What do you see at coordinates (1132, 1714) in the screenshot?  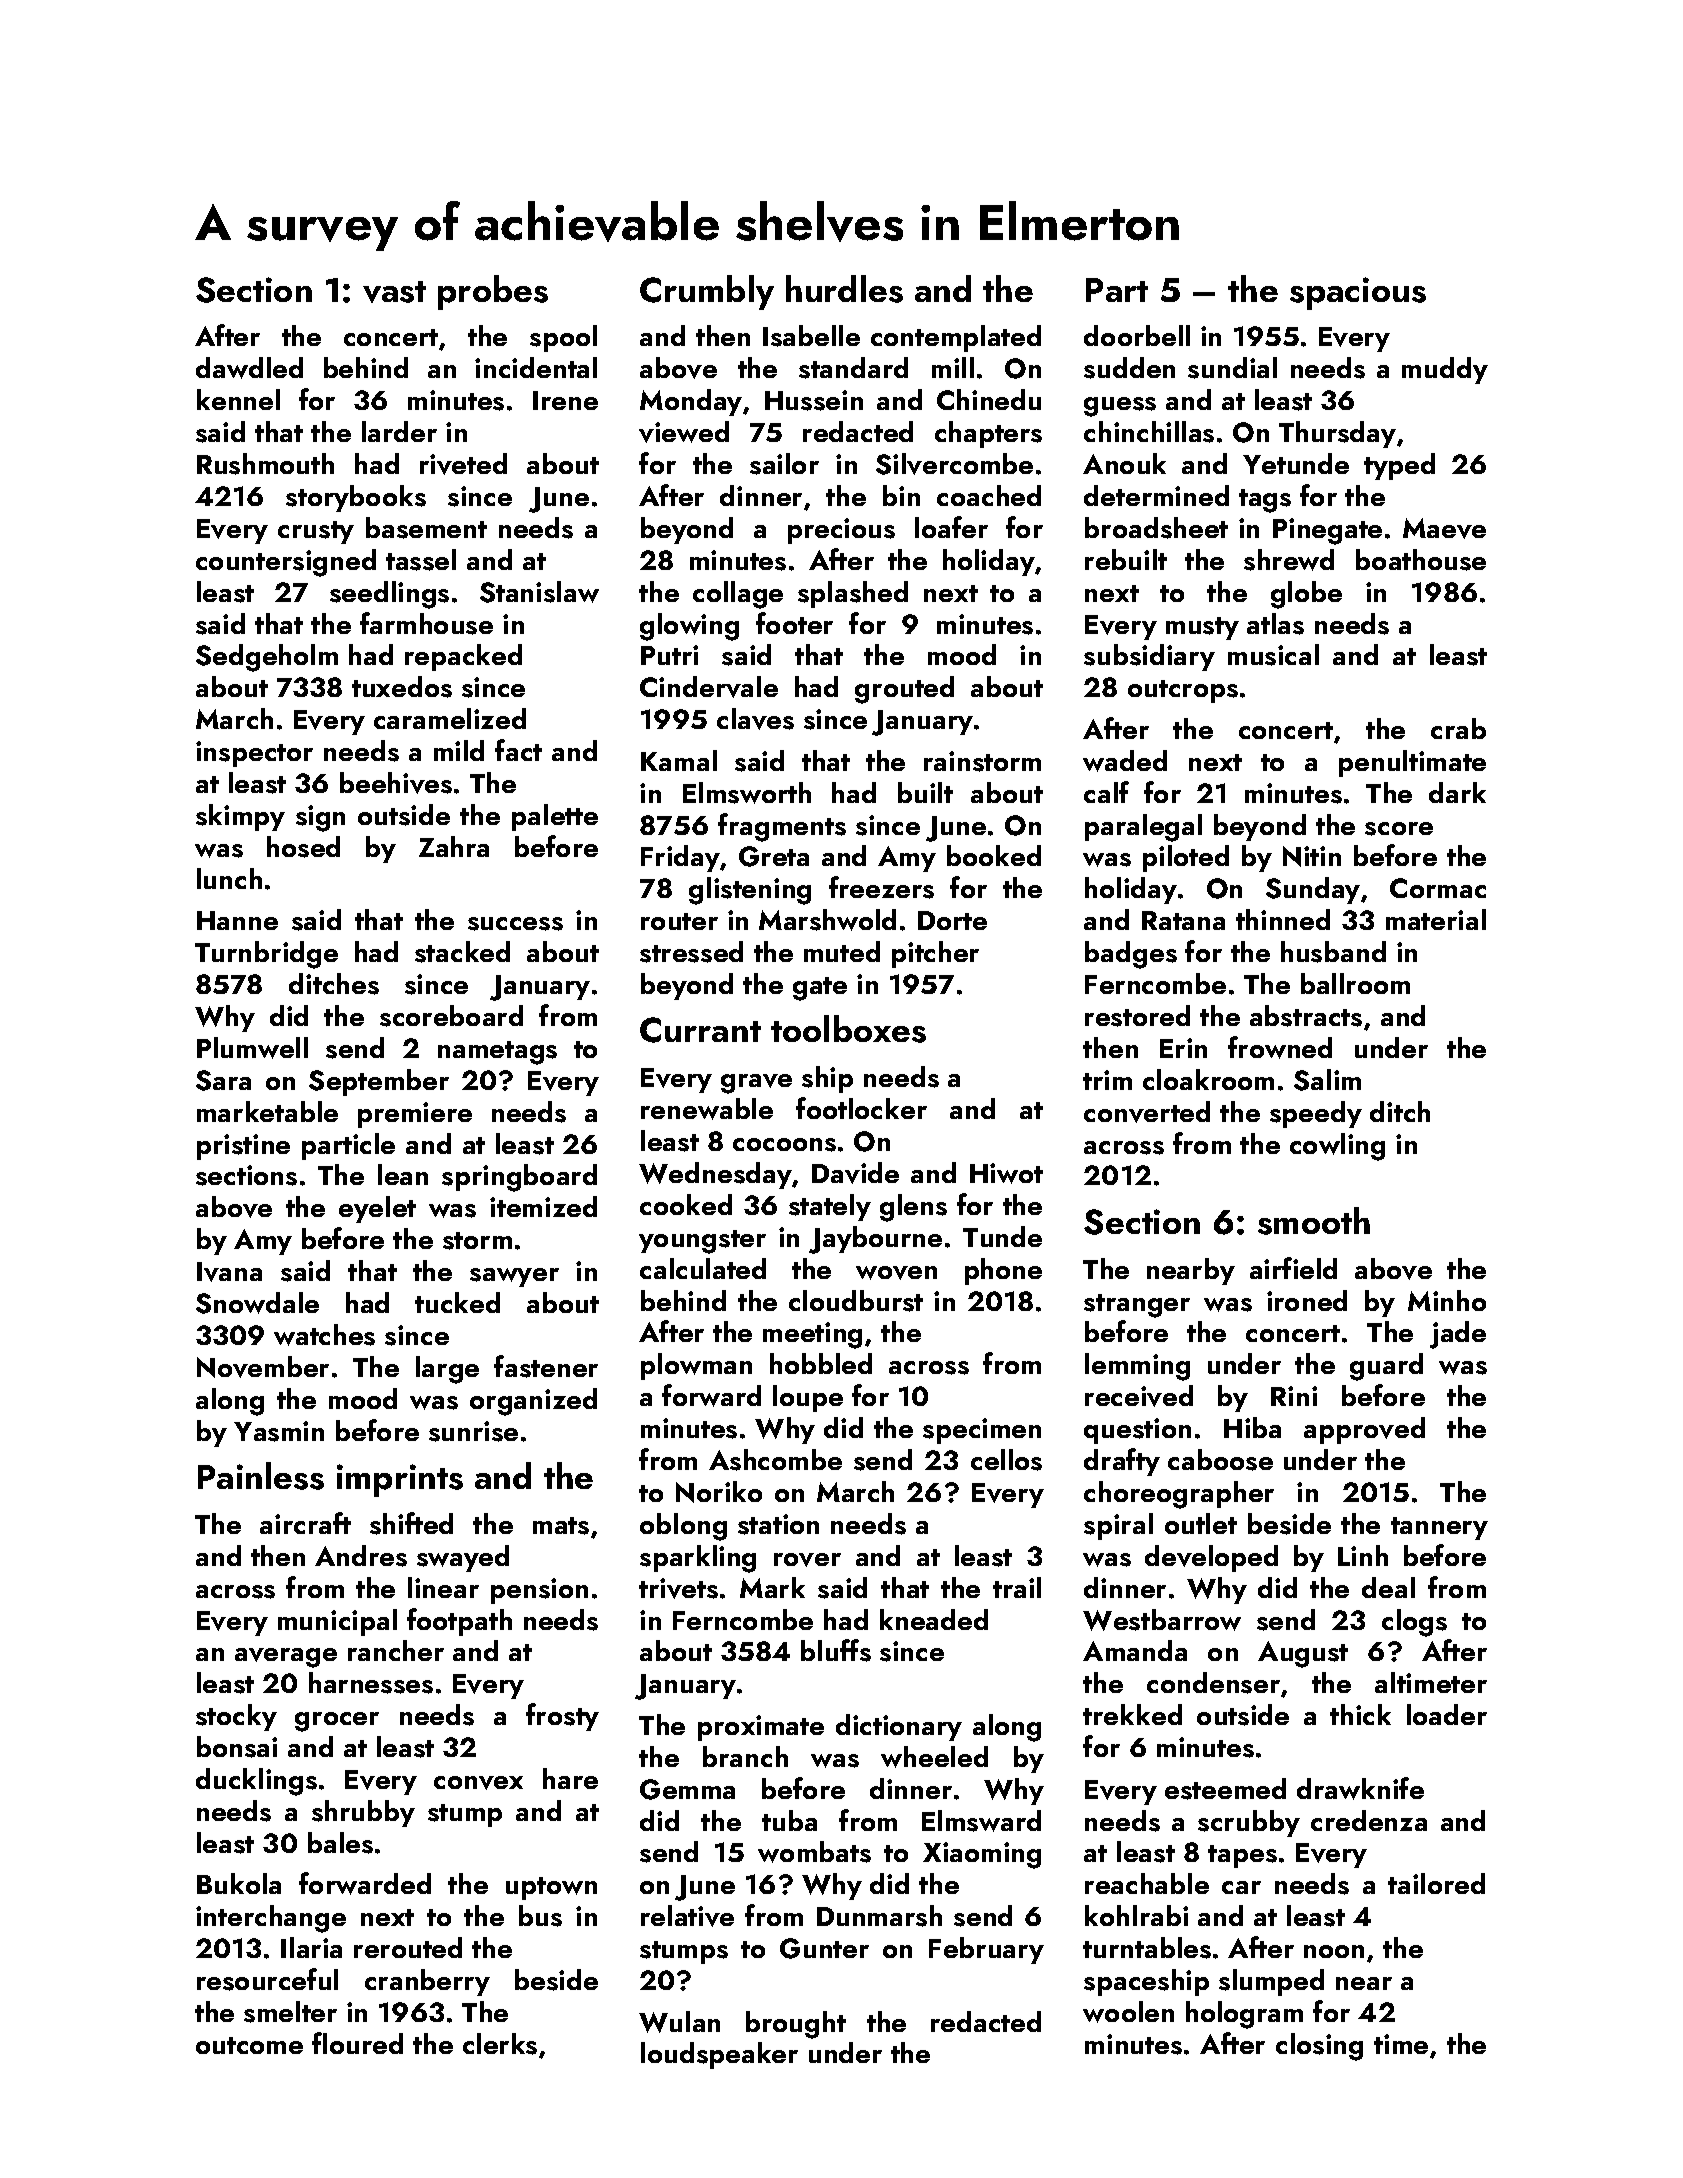 I see `trekked` at bounding box center [1132, 1714].
